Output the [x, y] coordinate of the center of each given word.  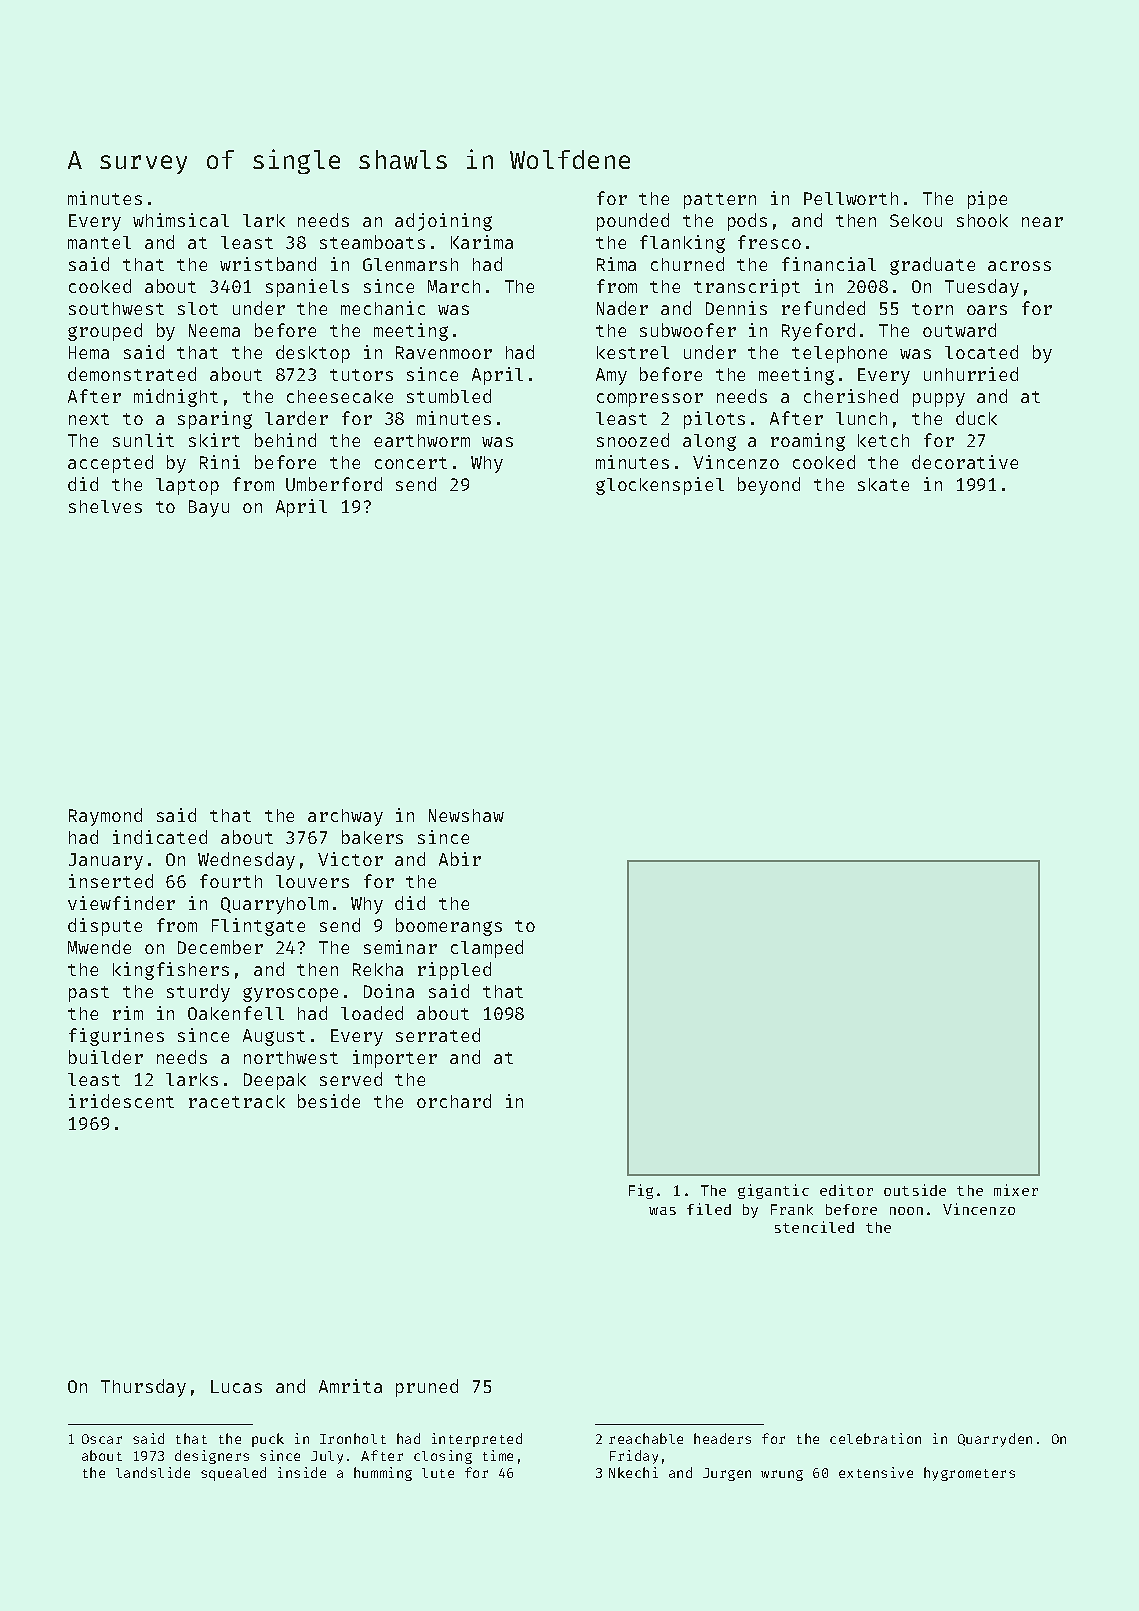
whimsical [181, 220]
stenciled [814, 1227]
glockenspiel [660, 486]
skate [883, 484]
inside [302, 1472]
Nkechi [633, 1472]
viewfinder [121, 903]
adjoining [443, 222]
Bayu [209, 508]
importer [395, 1059]
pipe [987, 200]
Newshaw [466, 815]
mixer [1016, 1190]
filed [709, 1209]
